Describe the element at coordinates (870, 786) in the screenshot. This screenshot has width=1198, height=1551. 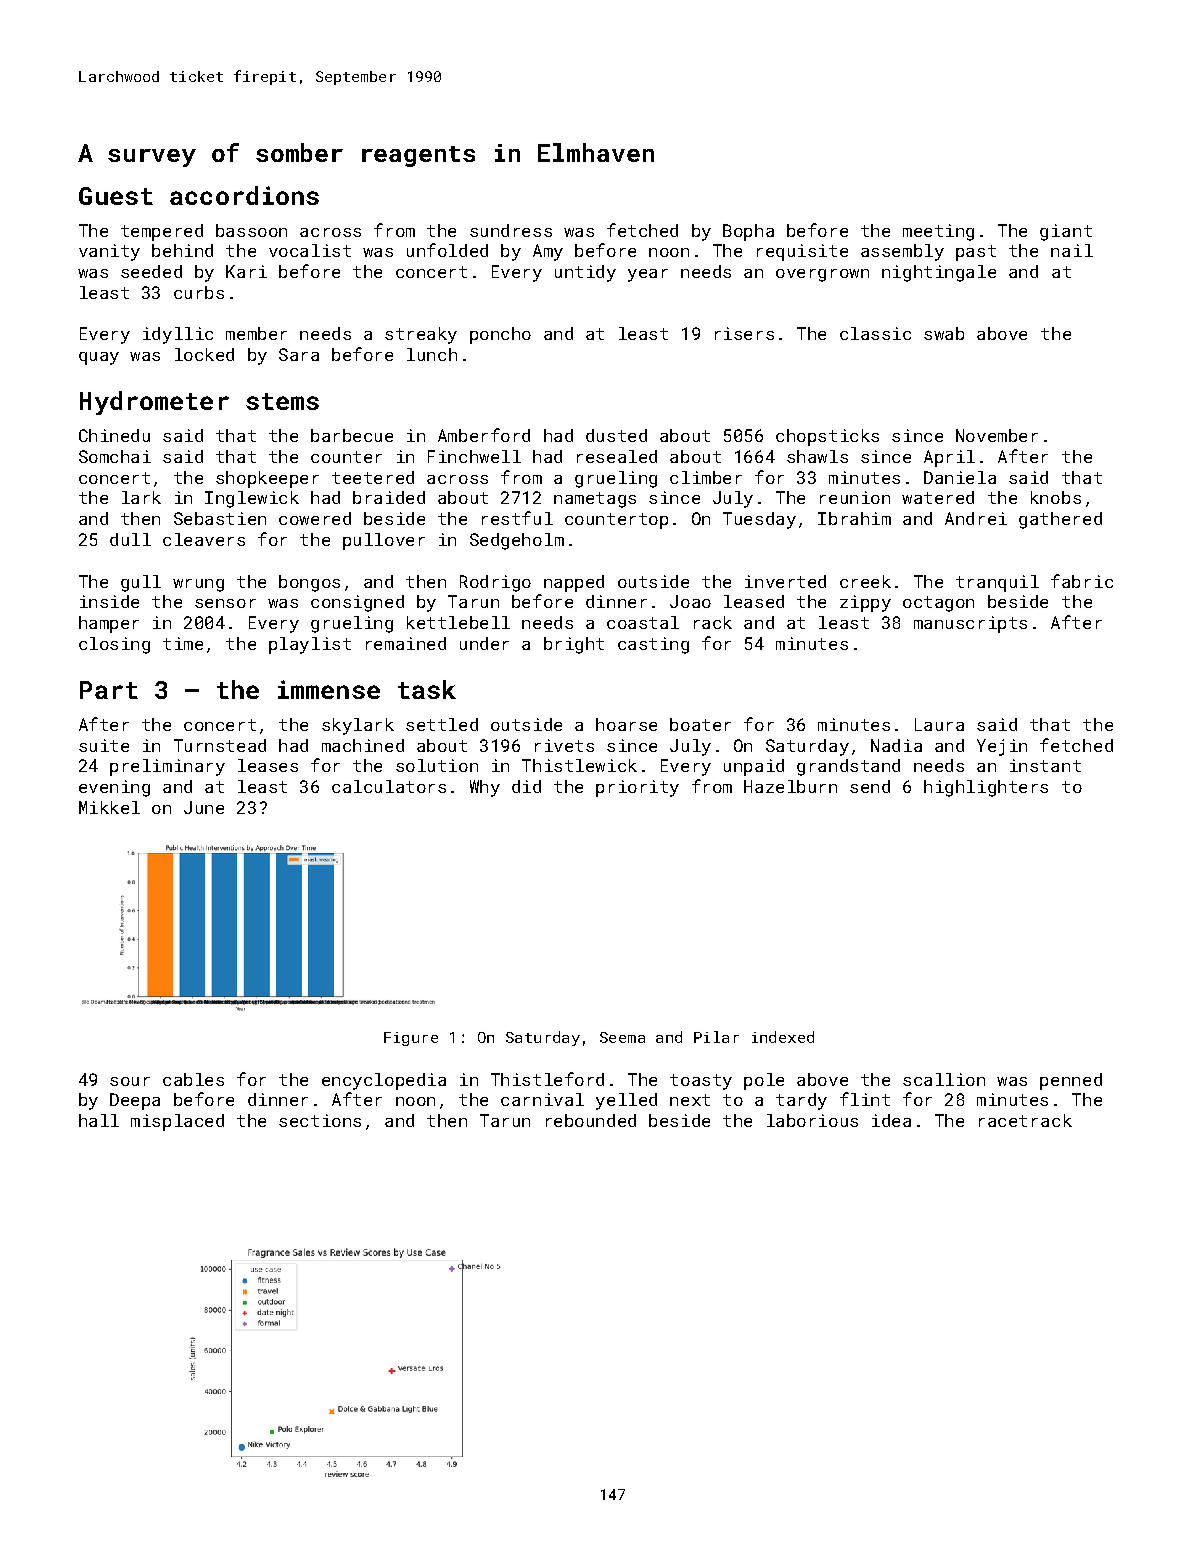
I see `send` at that location.
